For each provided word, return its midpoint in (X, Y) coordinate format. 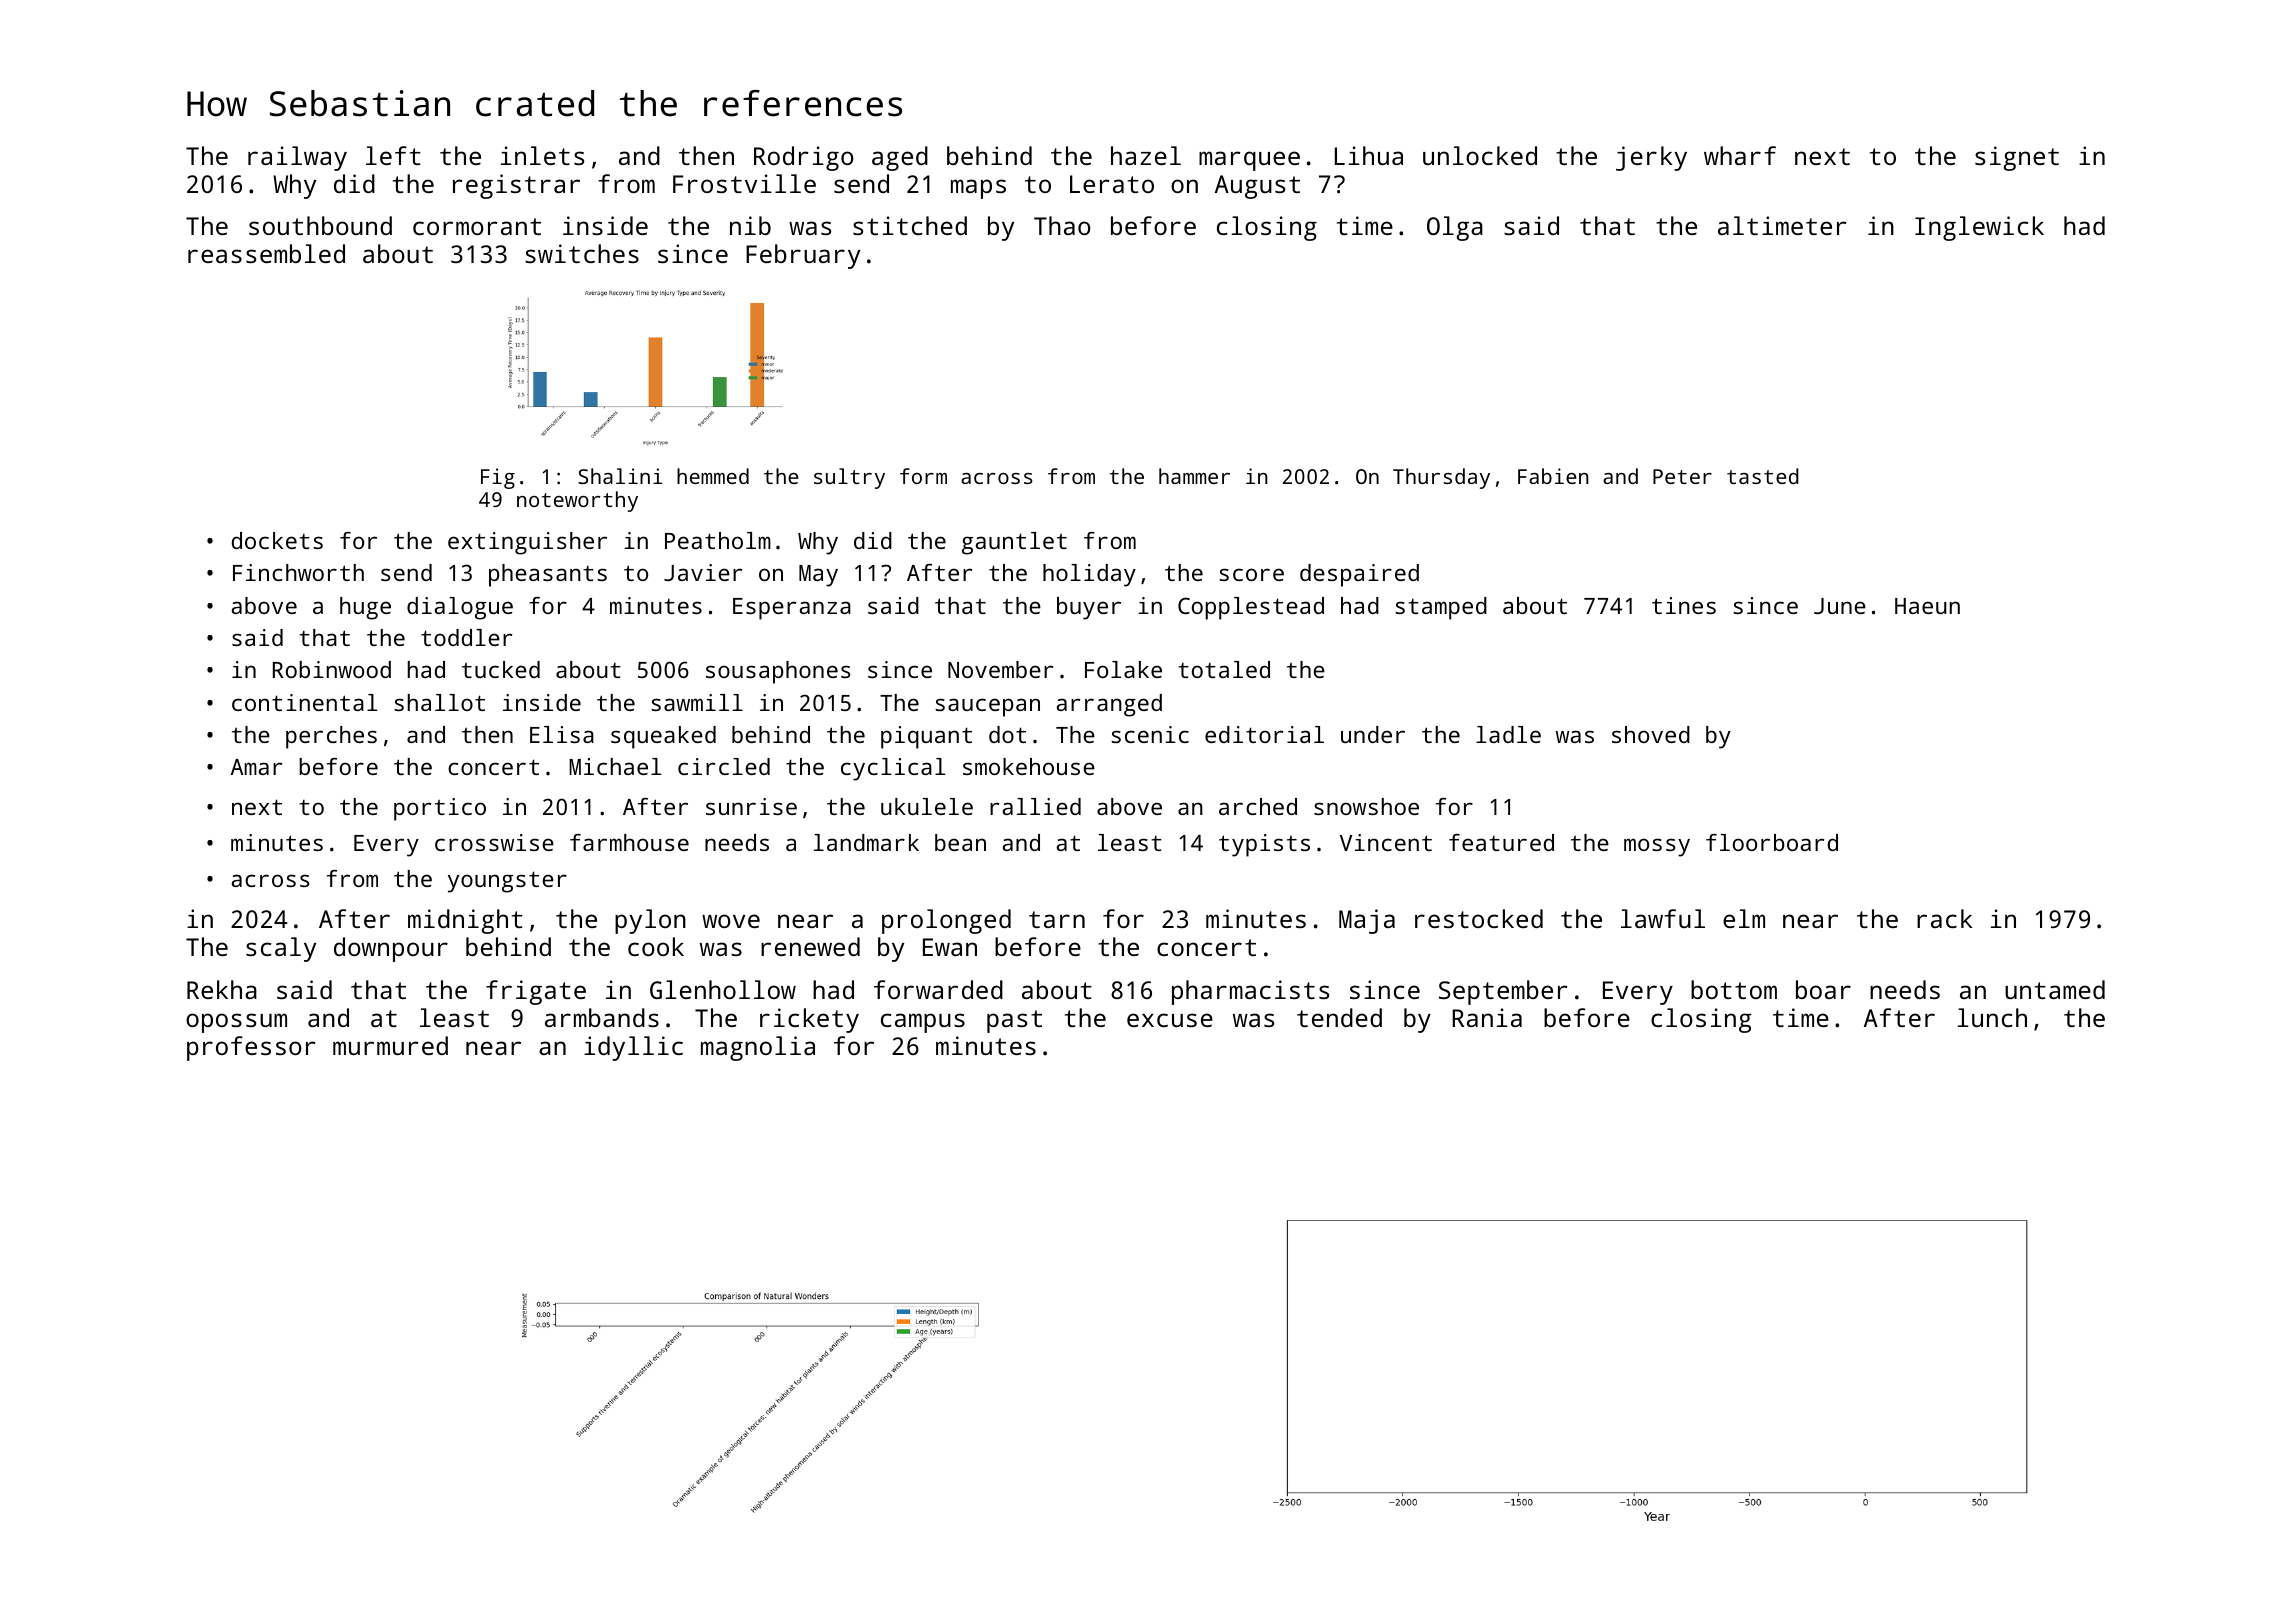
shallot (439, 702)
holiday (1089, 575)
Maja (1367, 921)
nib (750, 225)
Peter (1682, 476)
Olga (1455, 228)
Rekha (222, 989)
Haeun (1927, 606)
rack (1945, 918)
